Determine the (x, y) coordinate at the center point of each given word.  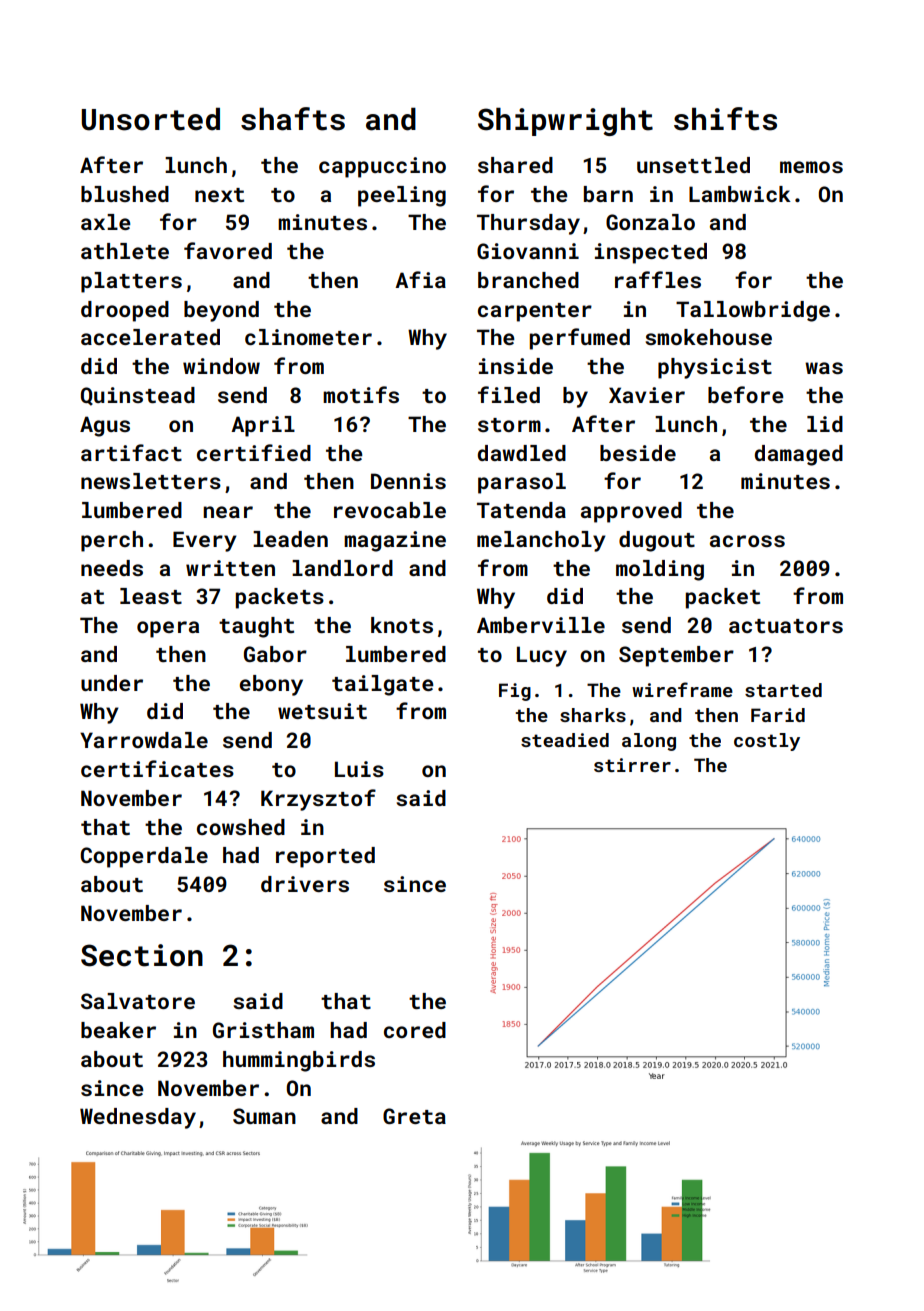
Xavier (647, 395)
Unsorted (150, 119)
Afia (420, 279)
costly (767, 742)
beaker (118, 1030)
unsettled (693, 165)
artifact (131, 452)
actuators (786, 626)
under (112, 683)
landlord (342, 568)
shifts (725, 119)
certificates (157, 768)
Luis (359, 769)
